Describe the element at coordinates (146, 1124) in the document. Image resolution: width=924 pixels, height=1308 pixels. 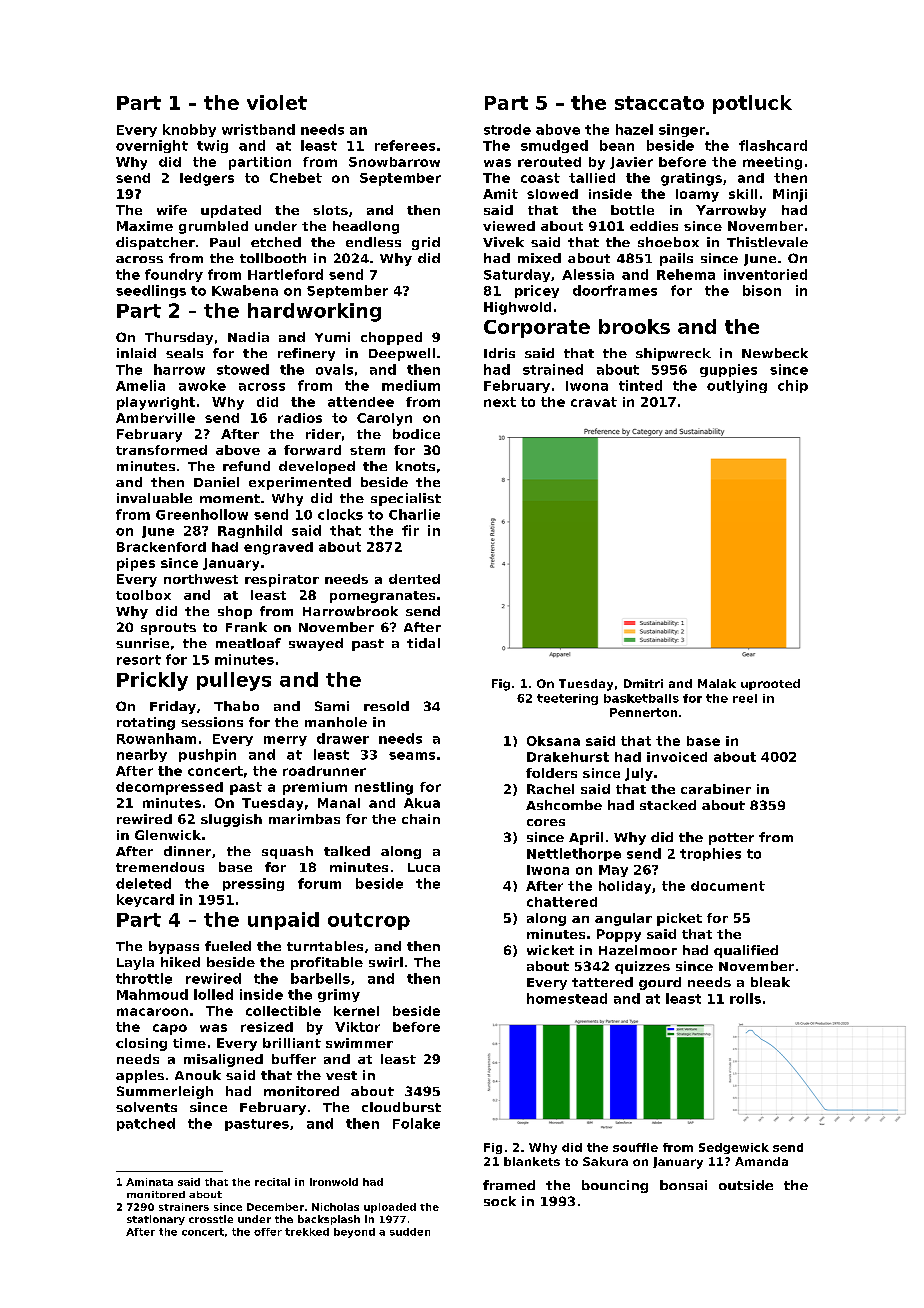
I see `patched` at that location.
